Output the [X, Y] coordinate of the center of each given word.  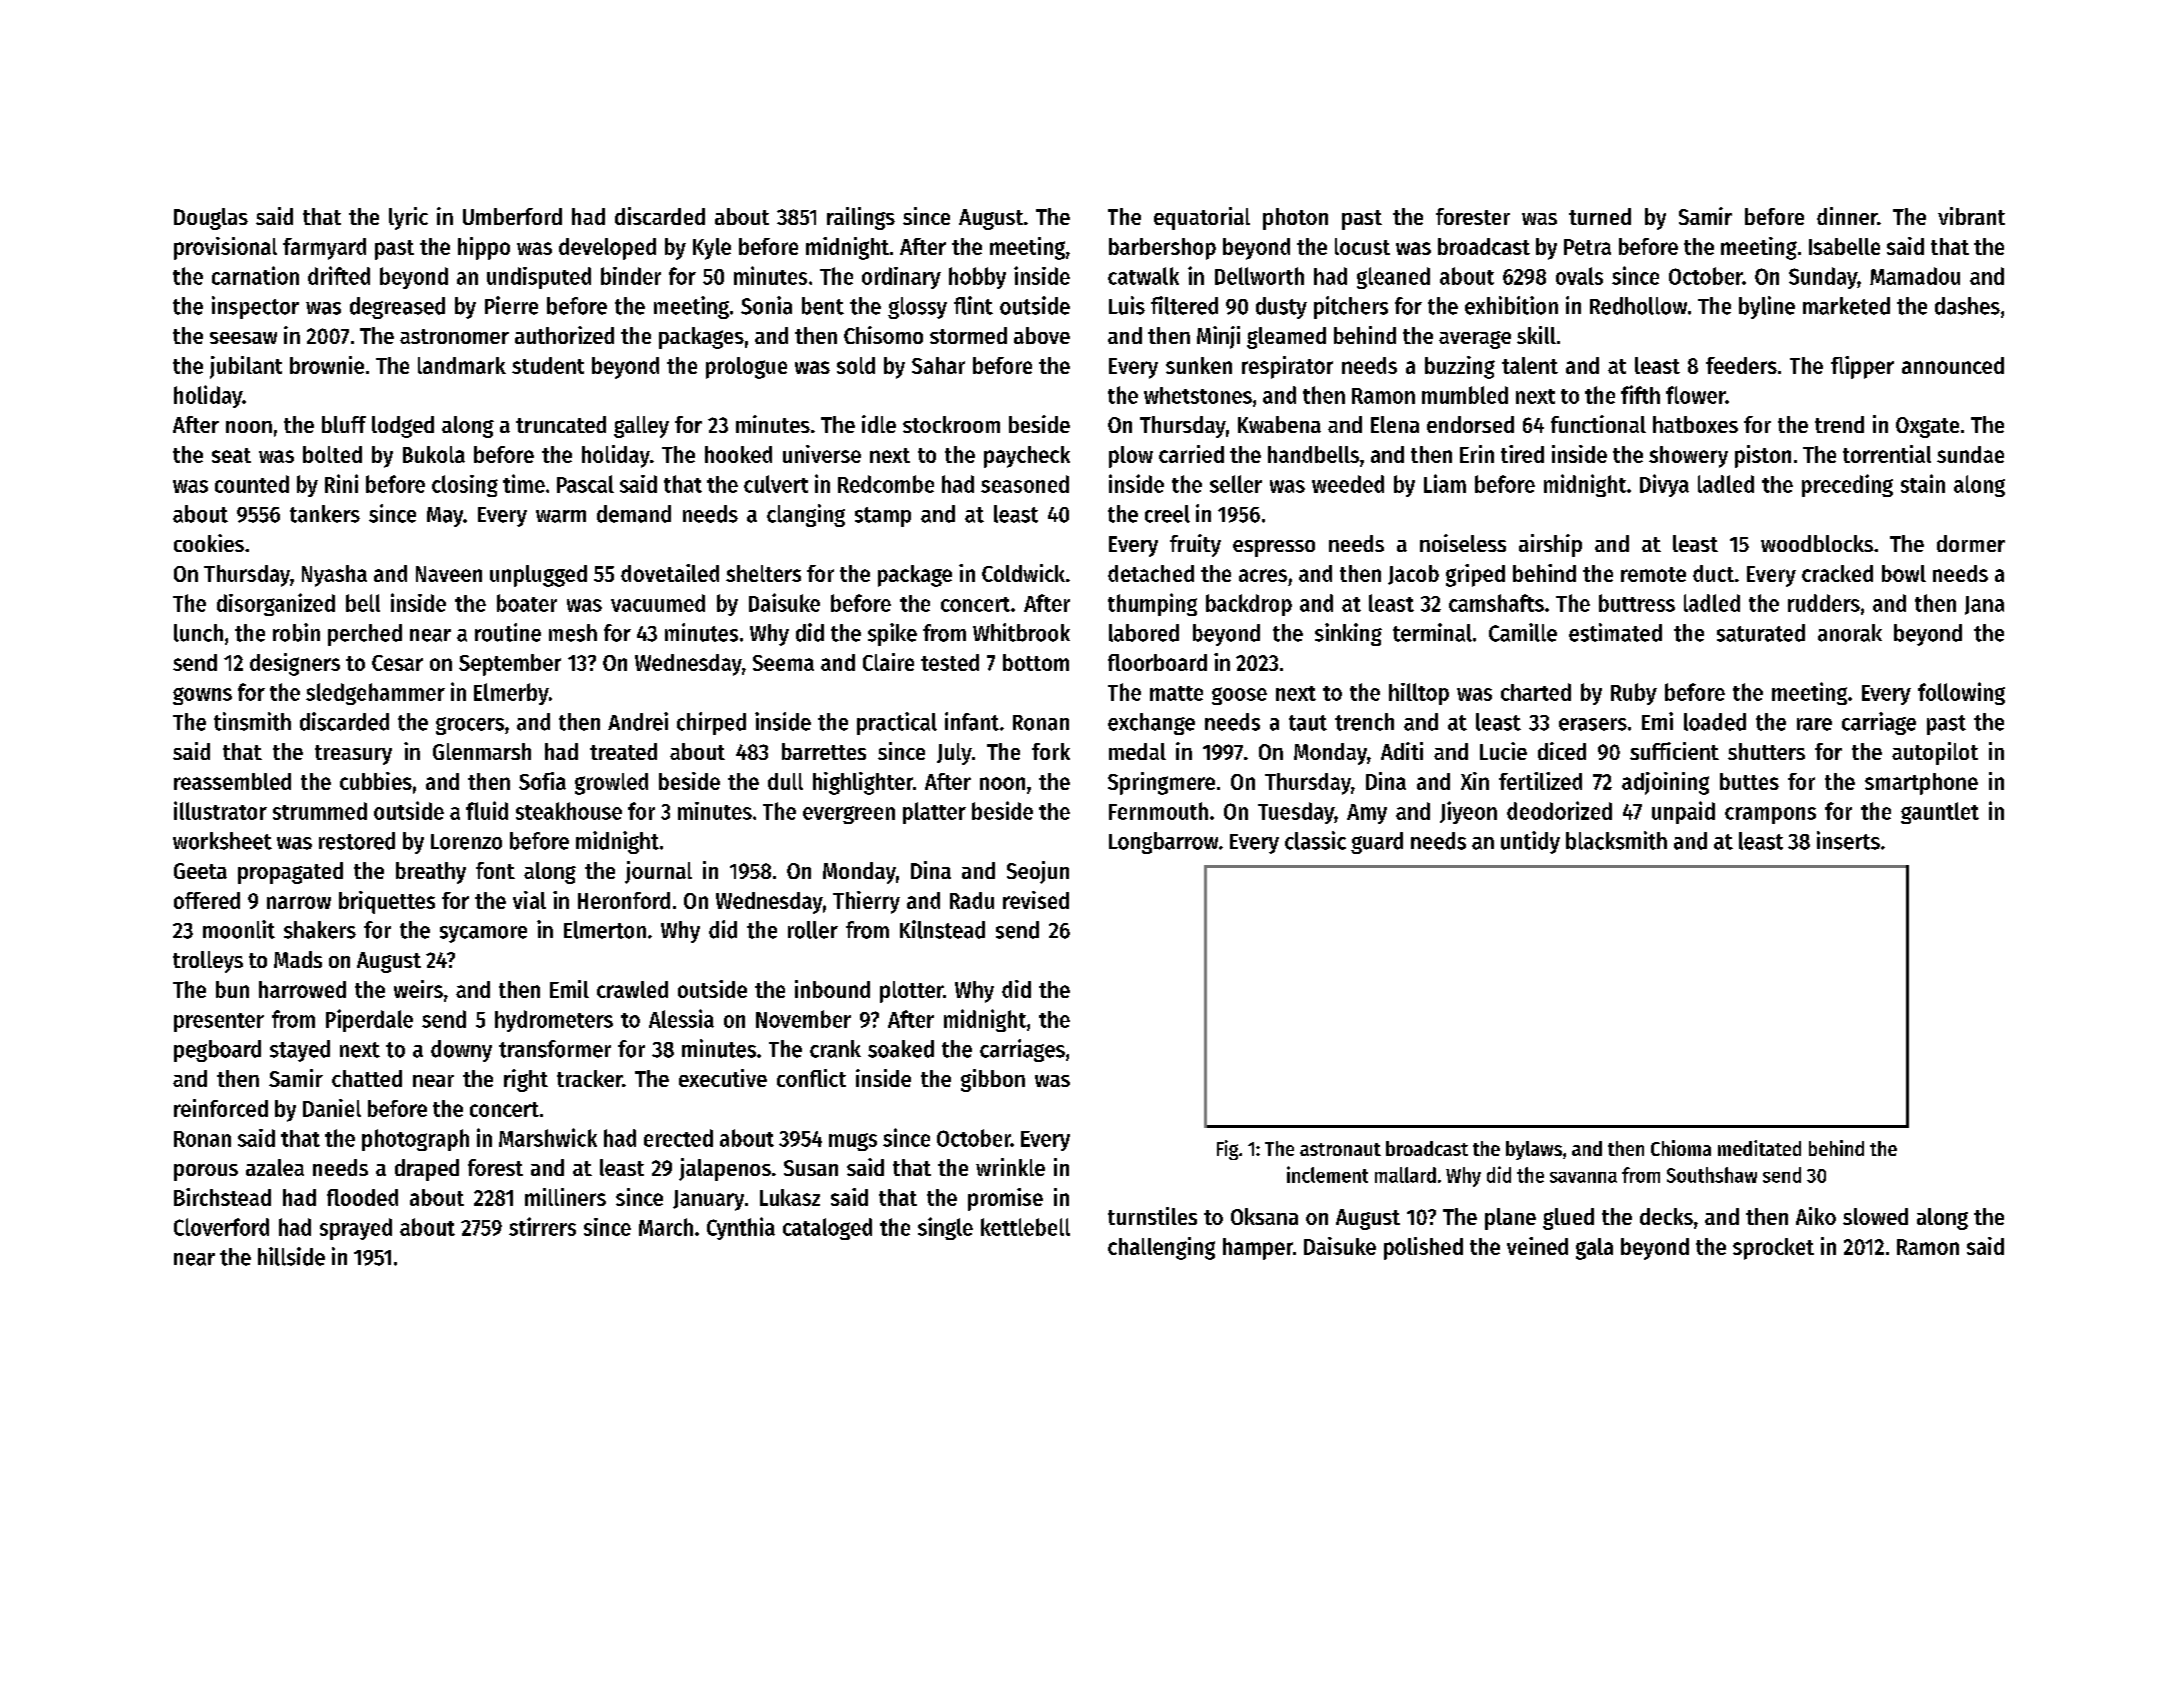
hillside [291, 1256]
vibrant [1971, 216]
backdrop [1249, 605]
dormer [1971, 543]
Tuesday [1296, 813]
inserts [1848, 840]
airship [1550, 545]
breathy [431, 873]
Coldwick [1023, 573]
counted [252, 484]
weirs [418, 989]
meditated [1759, 1148]
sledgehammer [375, 694]
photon [1295, 219]
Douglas [211, 219]
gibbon [993, 1080]
